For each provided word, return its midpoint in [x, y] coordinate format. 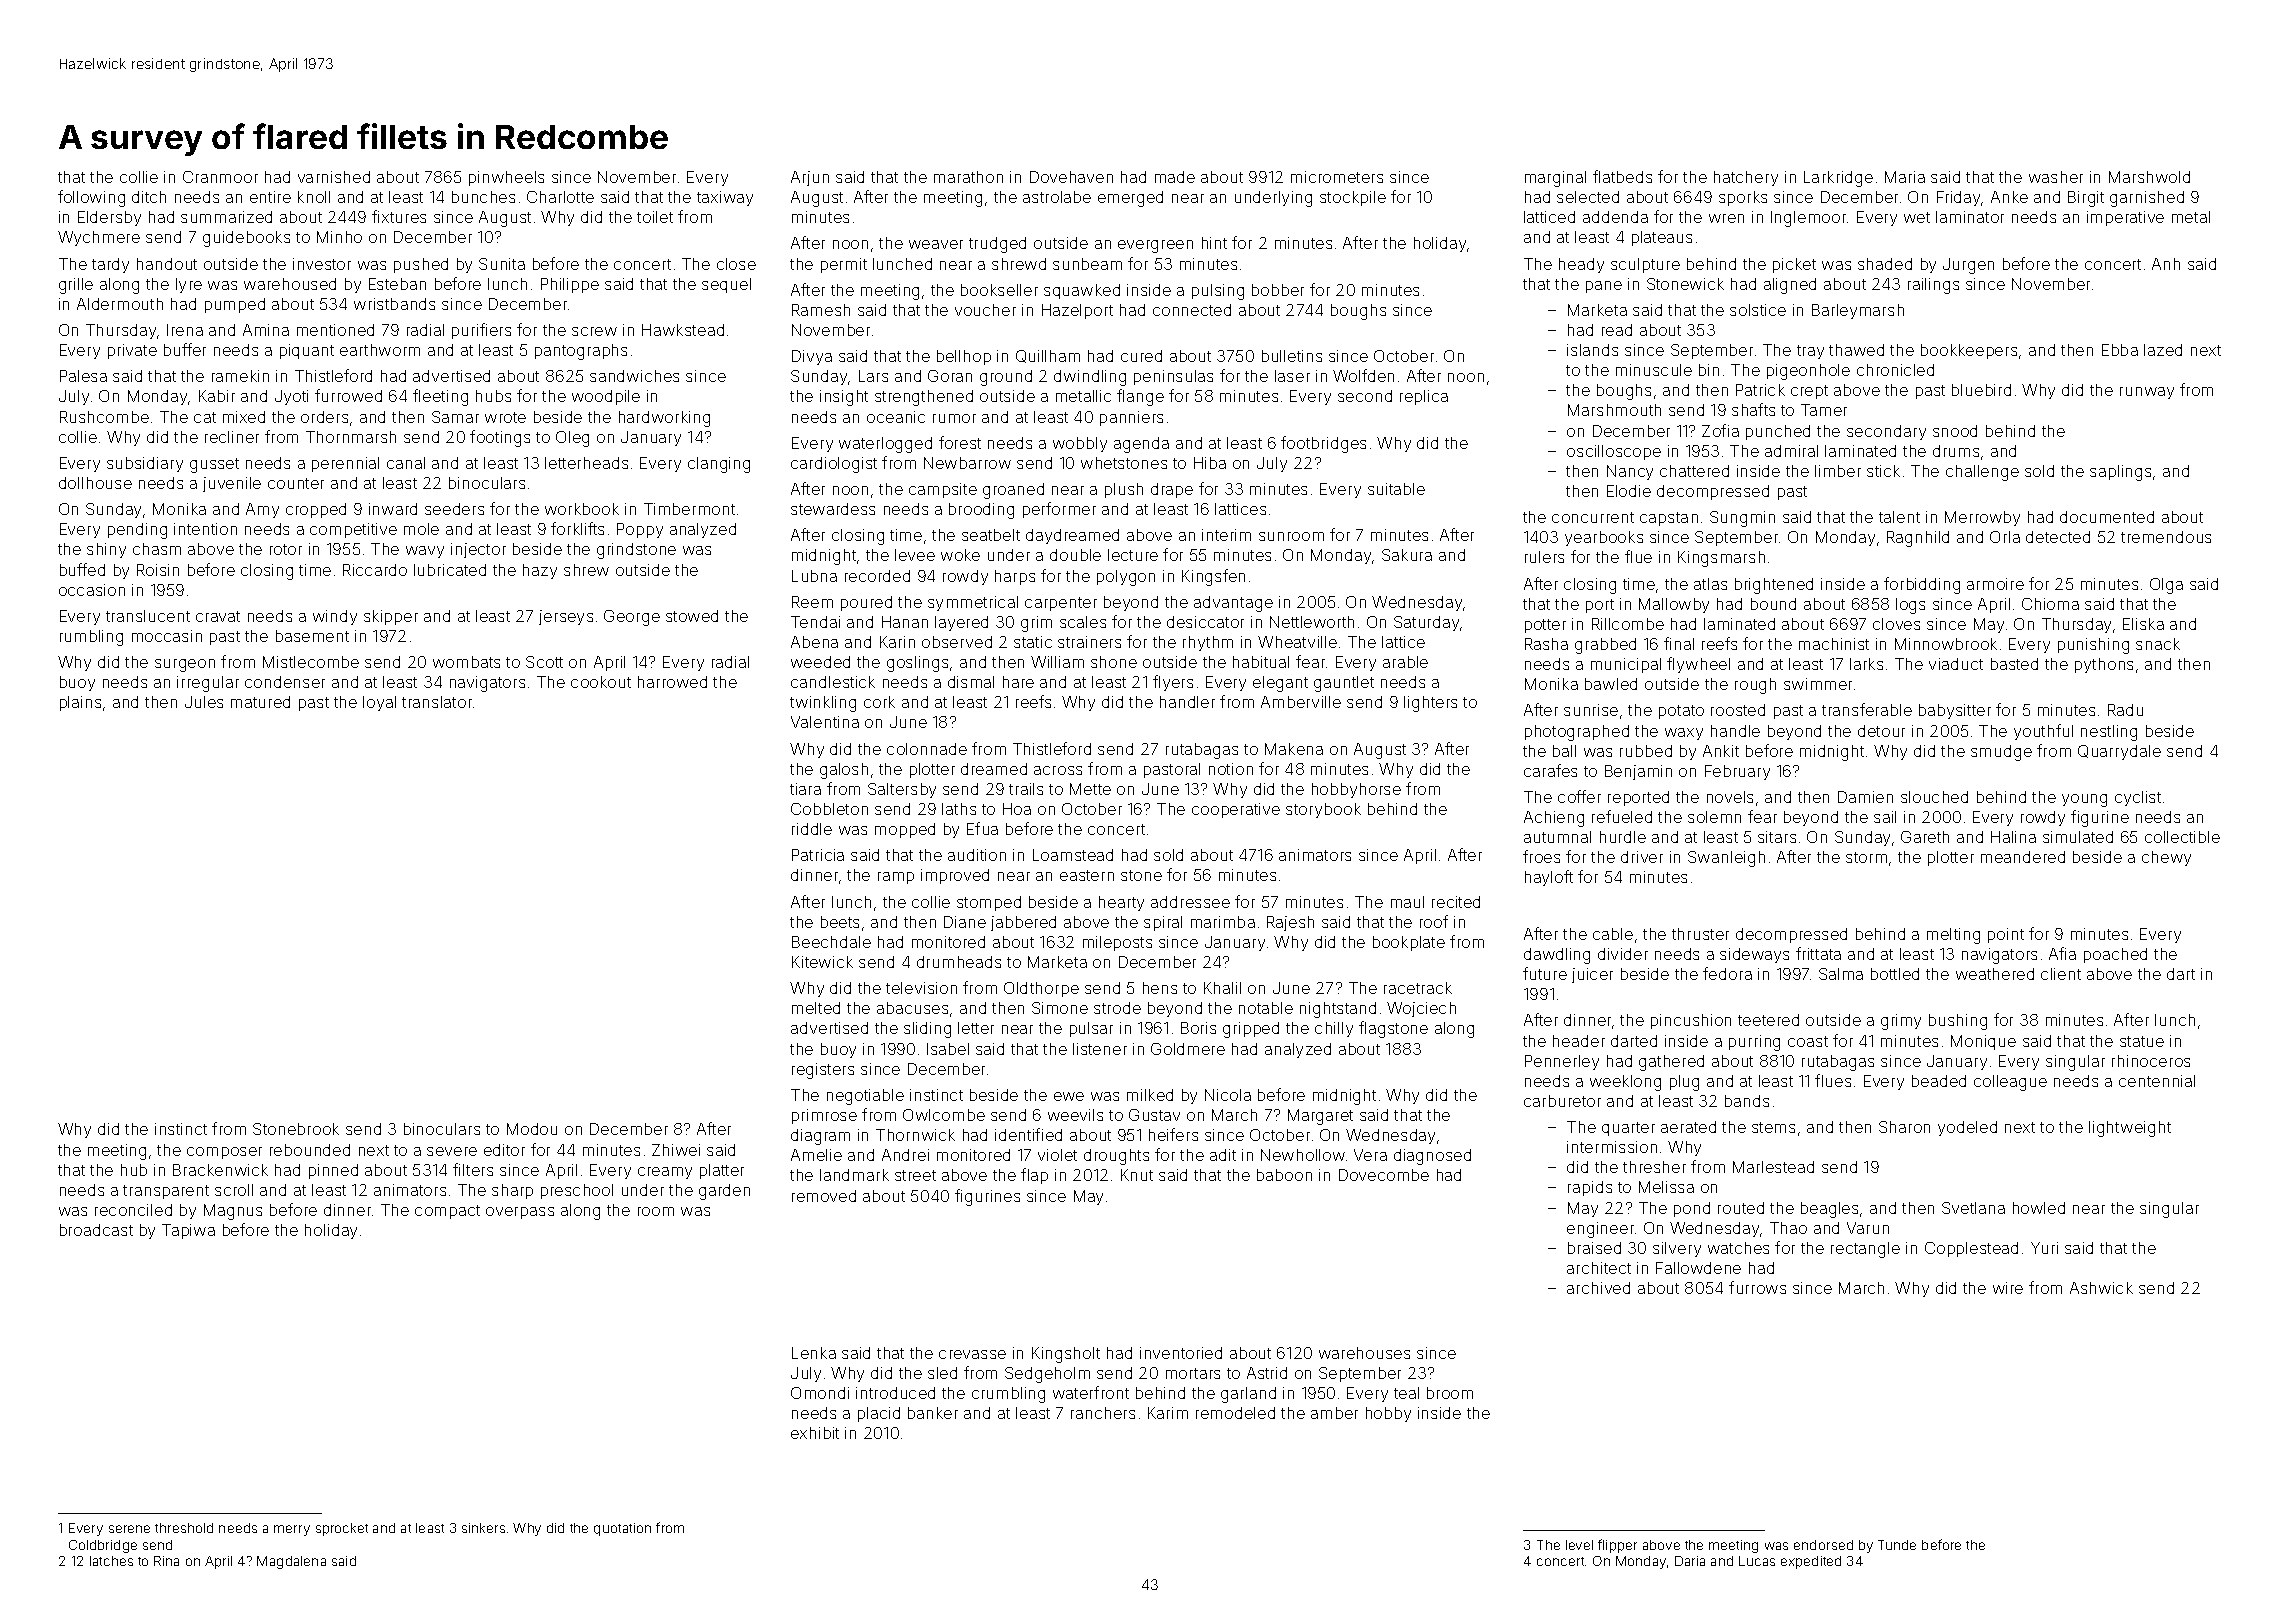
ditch [149, 197]
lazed [2163, 350]
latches [111, 1561]
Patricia [818, 855]
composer [224, 1153]
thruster [1700, 934]
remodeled [1235, 1413]
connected [1192, 310]
